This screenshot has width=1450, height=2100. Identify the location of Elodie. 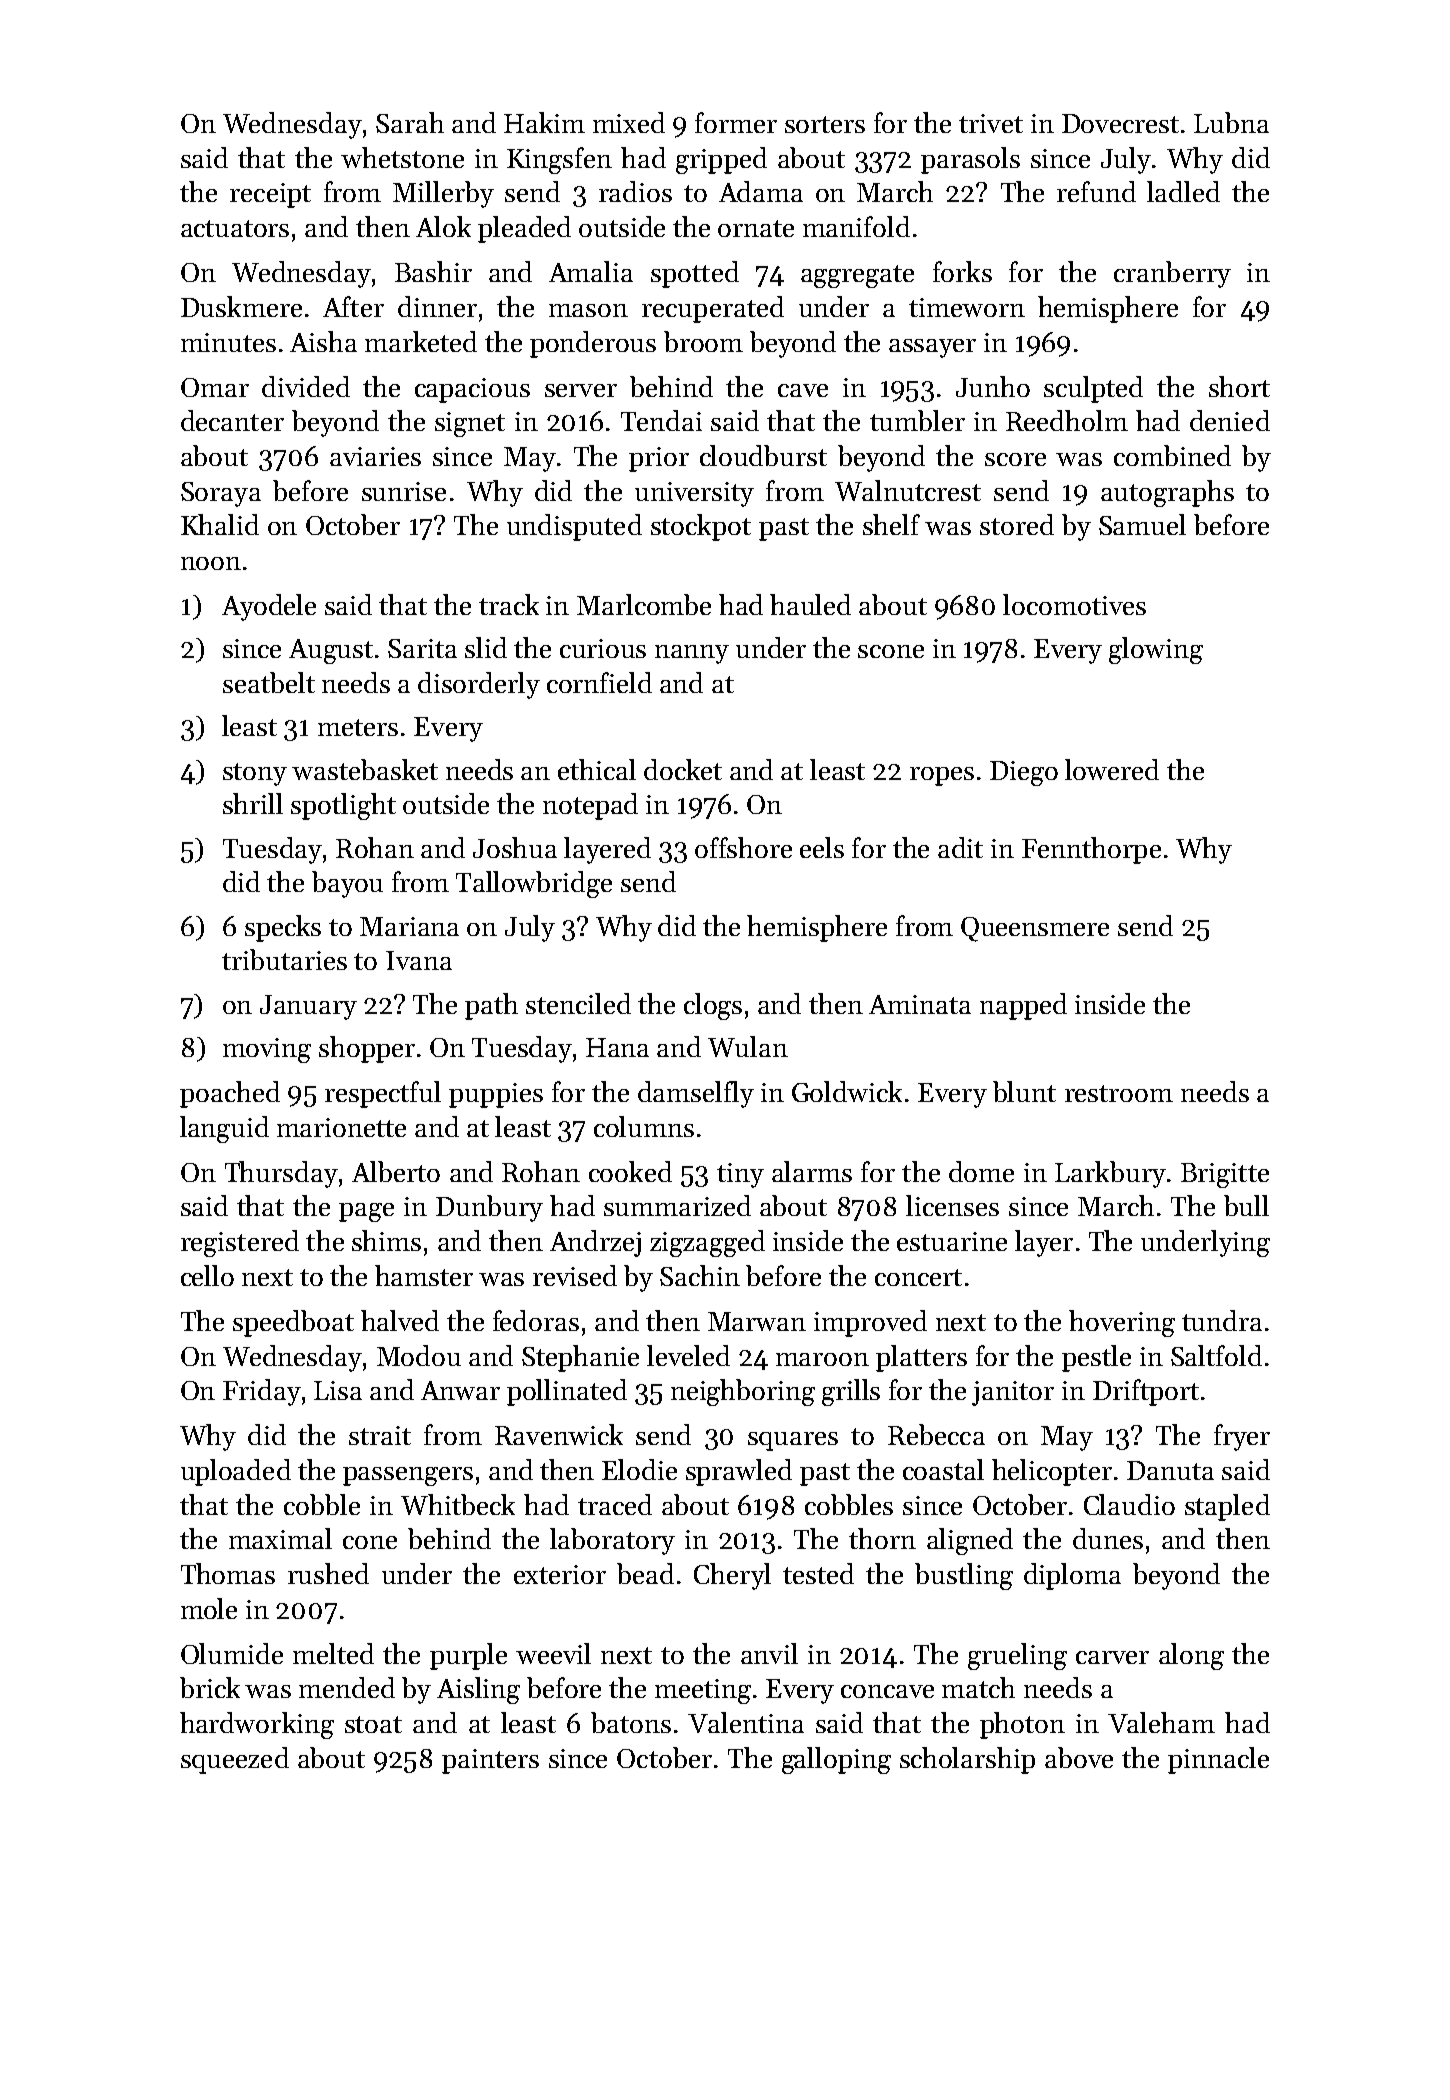
(639, 1469).
